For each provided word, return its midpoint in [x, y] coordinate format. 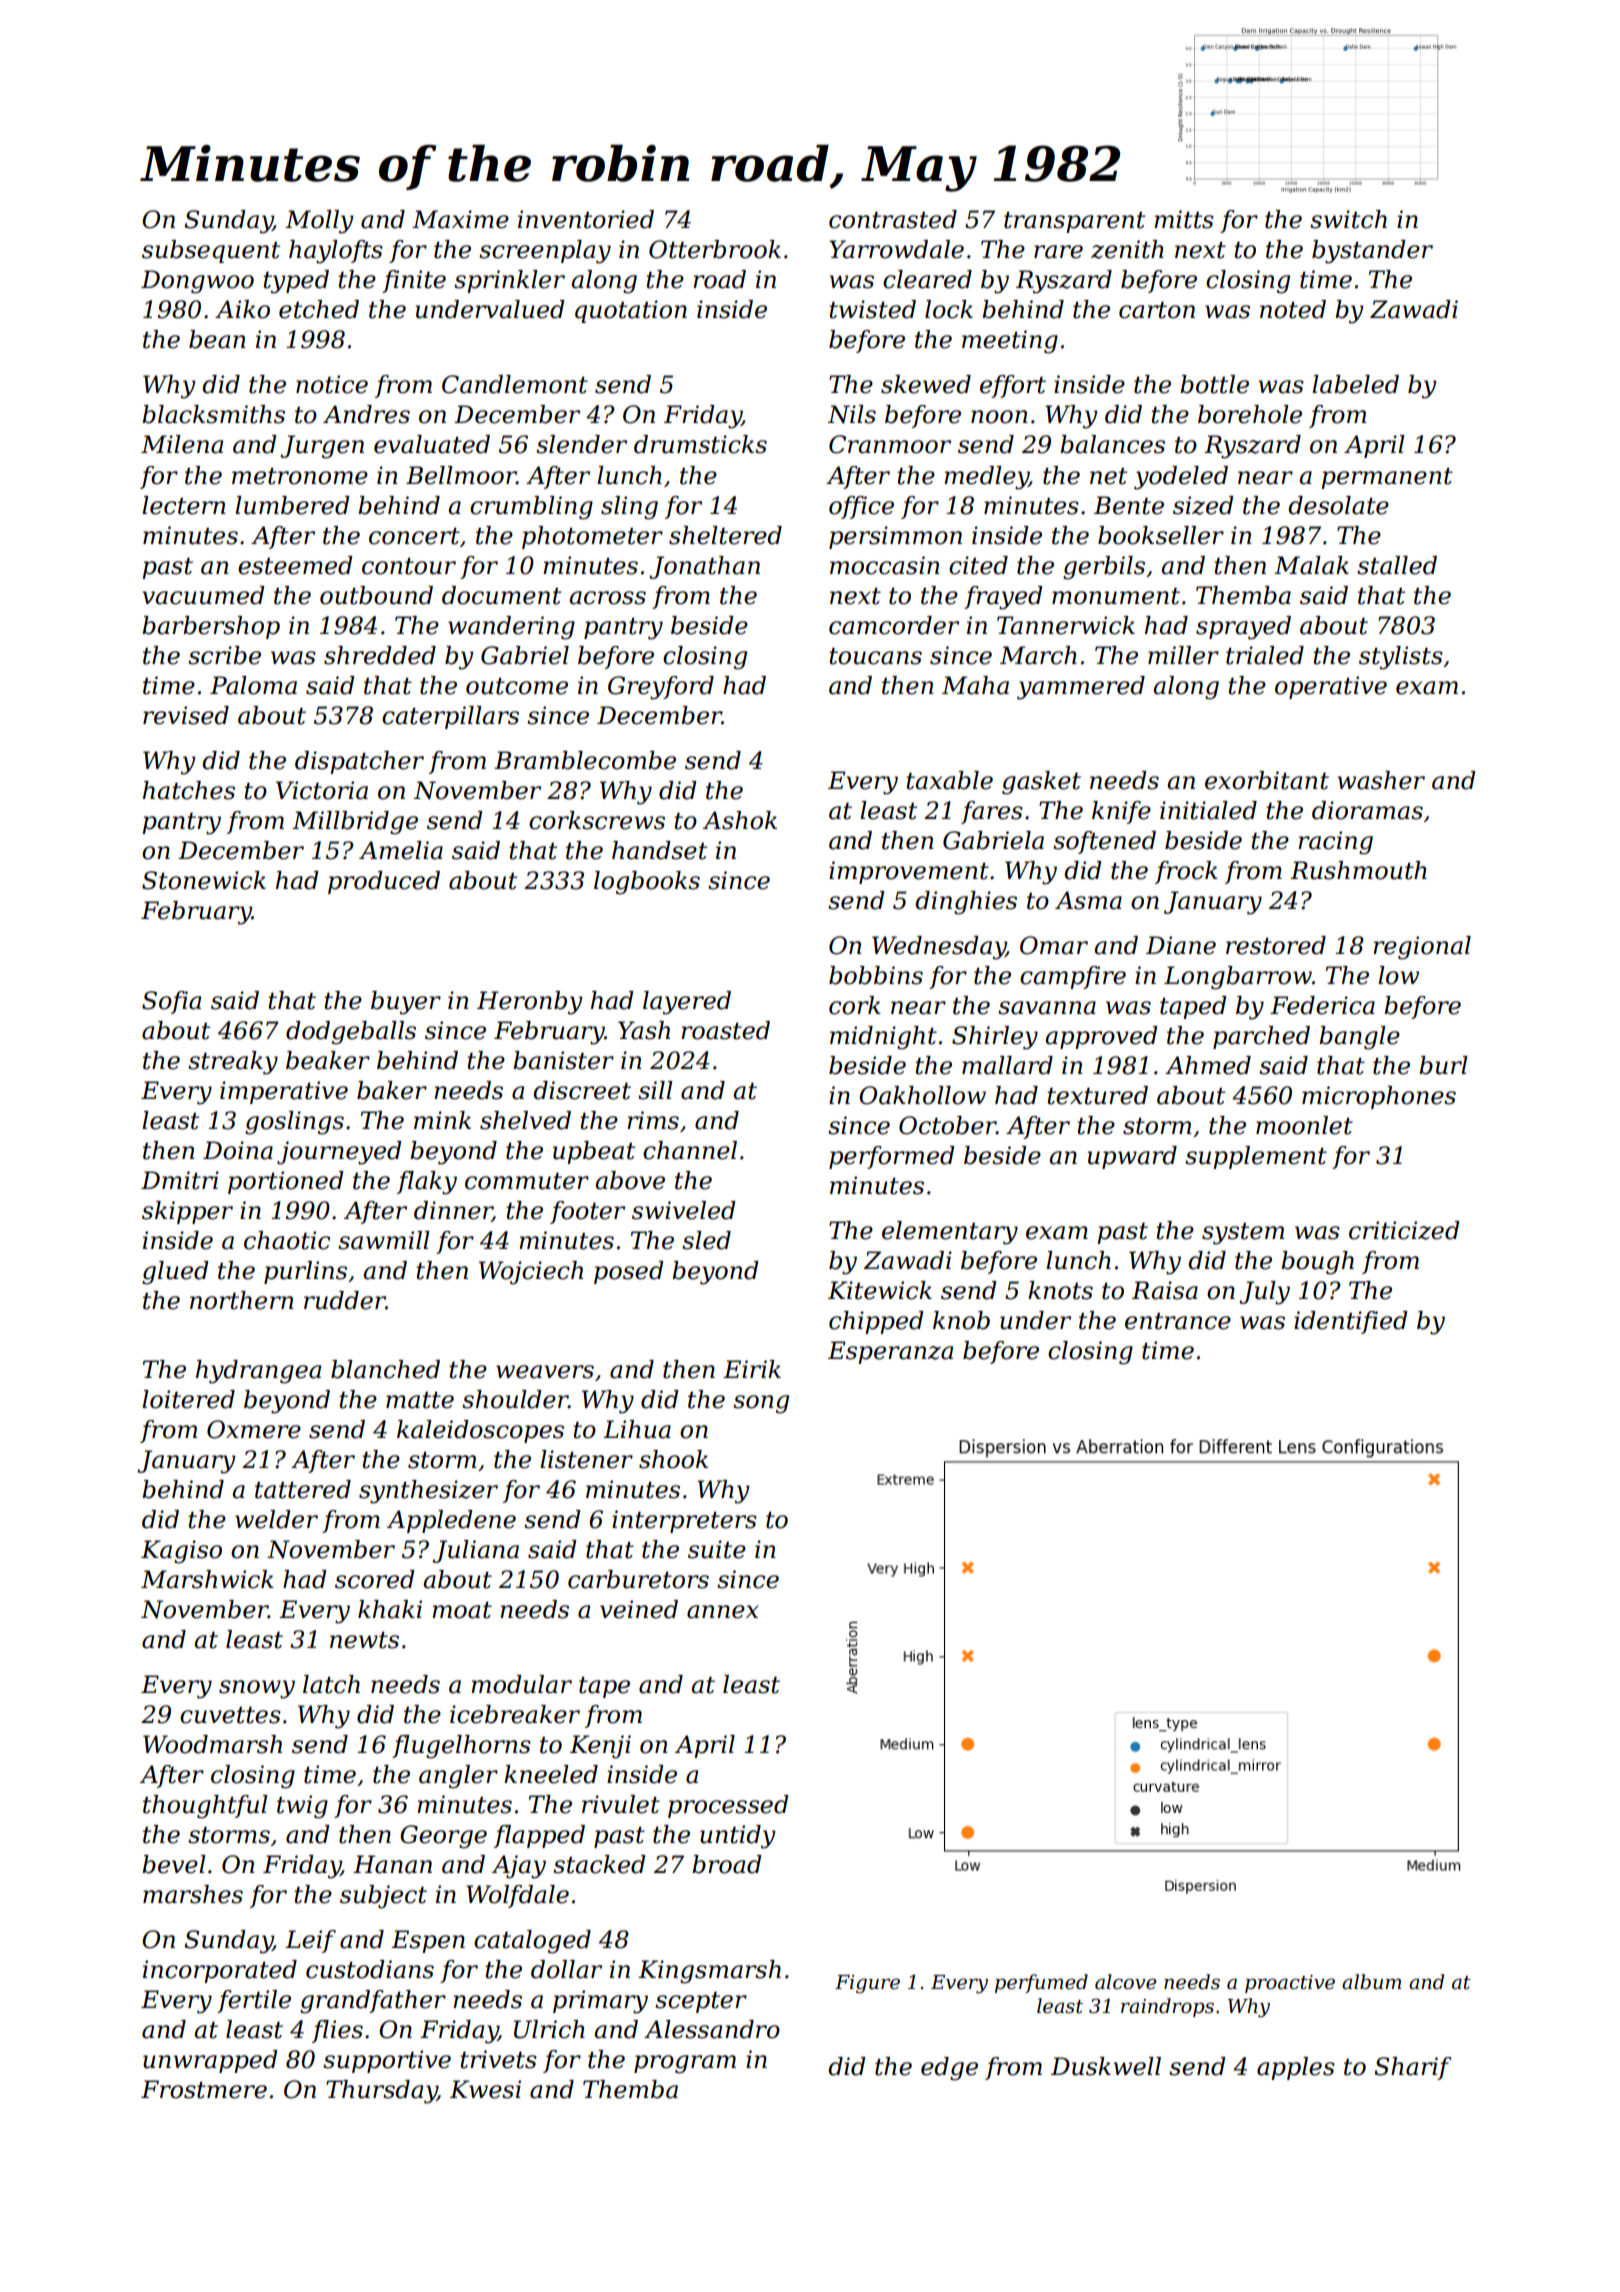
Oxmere [254, 1429]
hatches [189, 790]
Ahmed [1208, 1065]
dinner [453, 1211]
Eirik [752, 1369]
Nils [852, 414]
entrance [1178, 1321]
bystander [1372, 252]
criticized [1404, 1230]
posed [629, 1272]
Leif [310, 1941]
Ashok [740, 820]
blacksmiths [213, 414]
